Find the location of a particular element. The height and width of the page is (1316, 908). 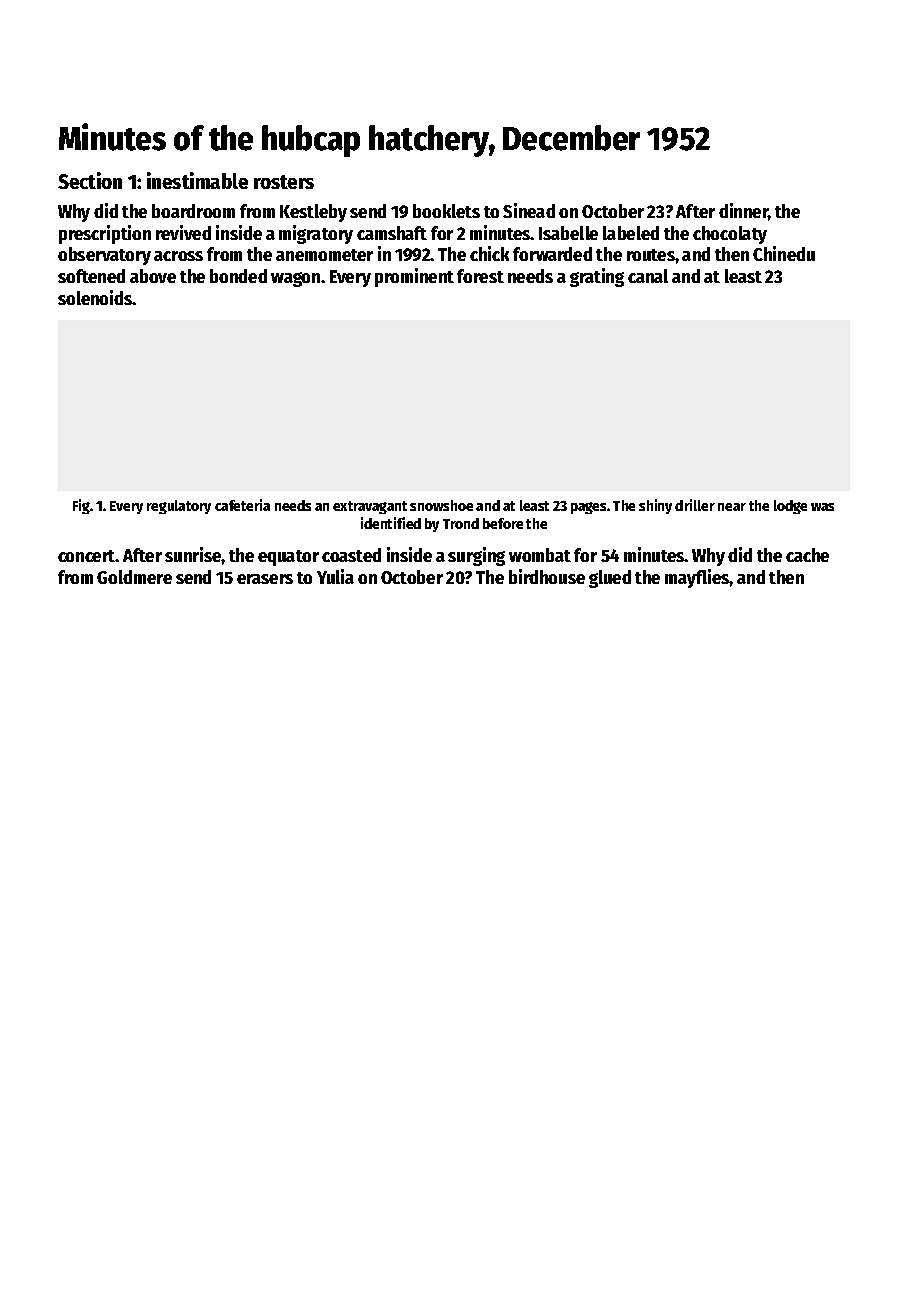

dinner is located at coordinates (744, 212).
